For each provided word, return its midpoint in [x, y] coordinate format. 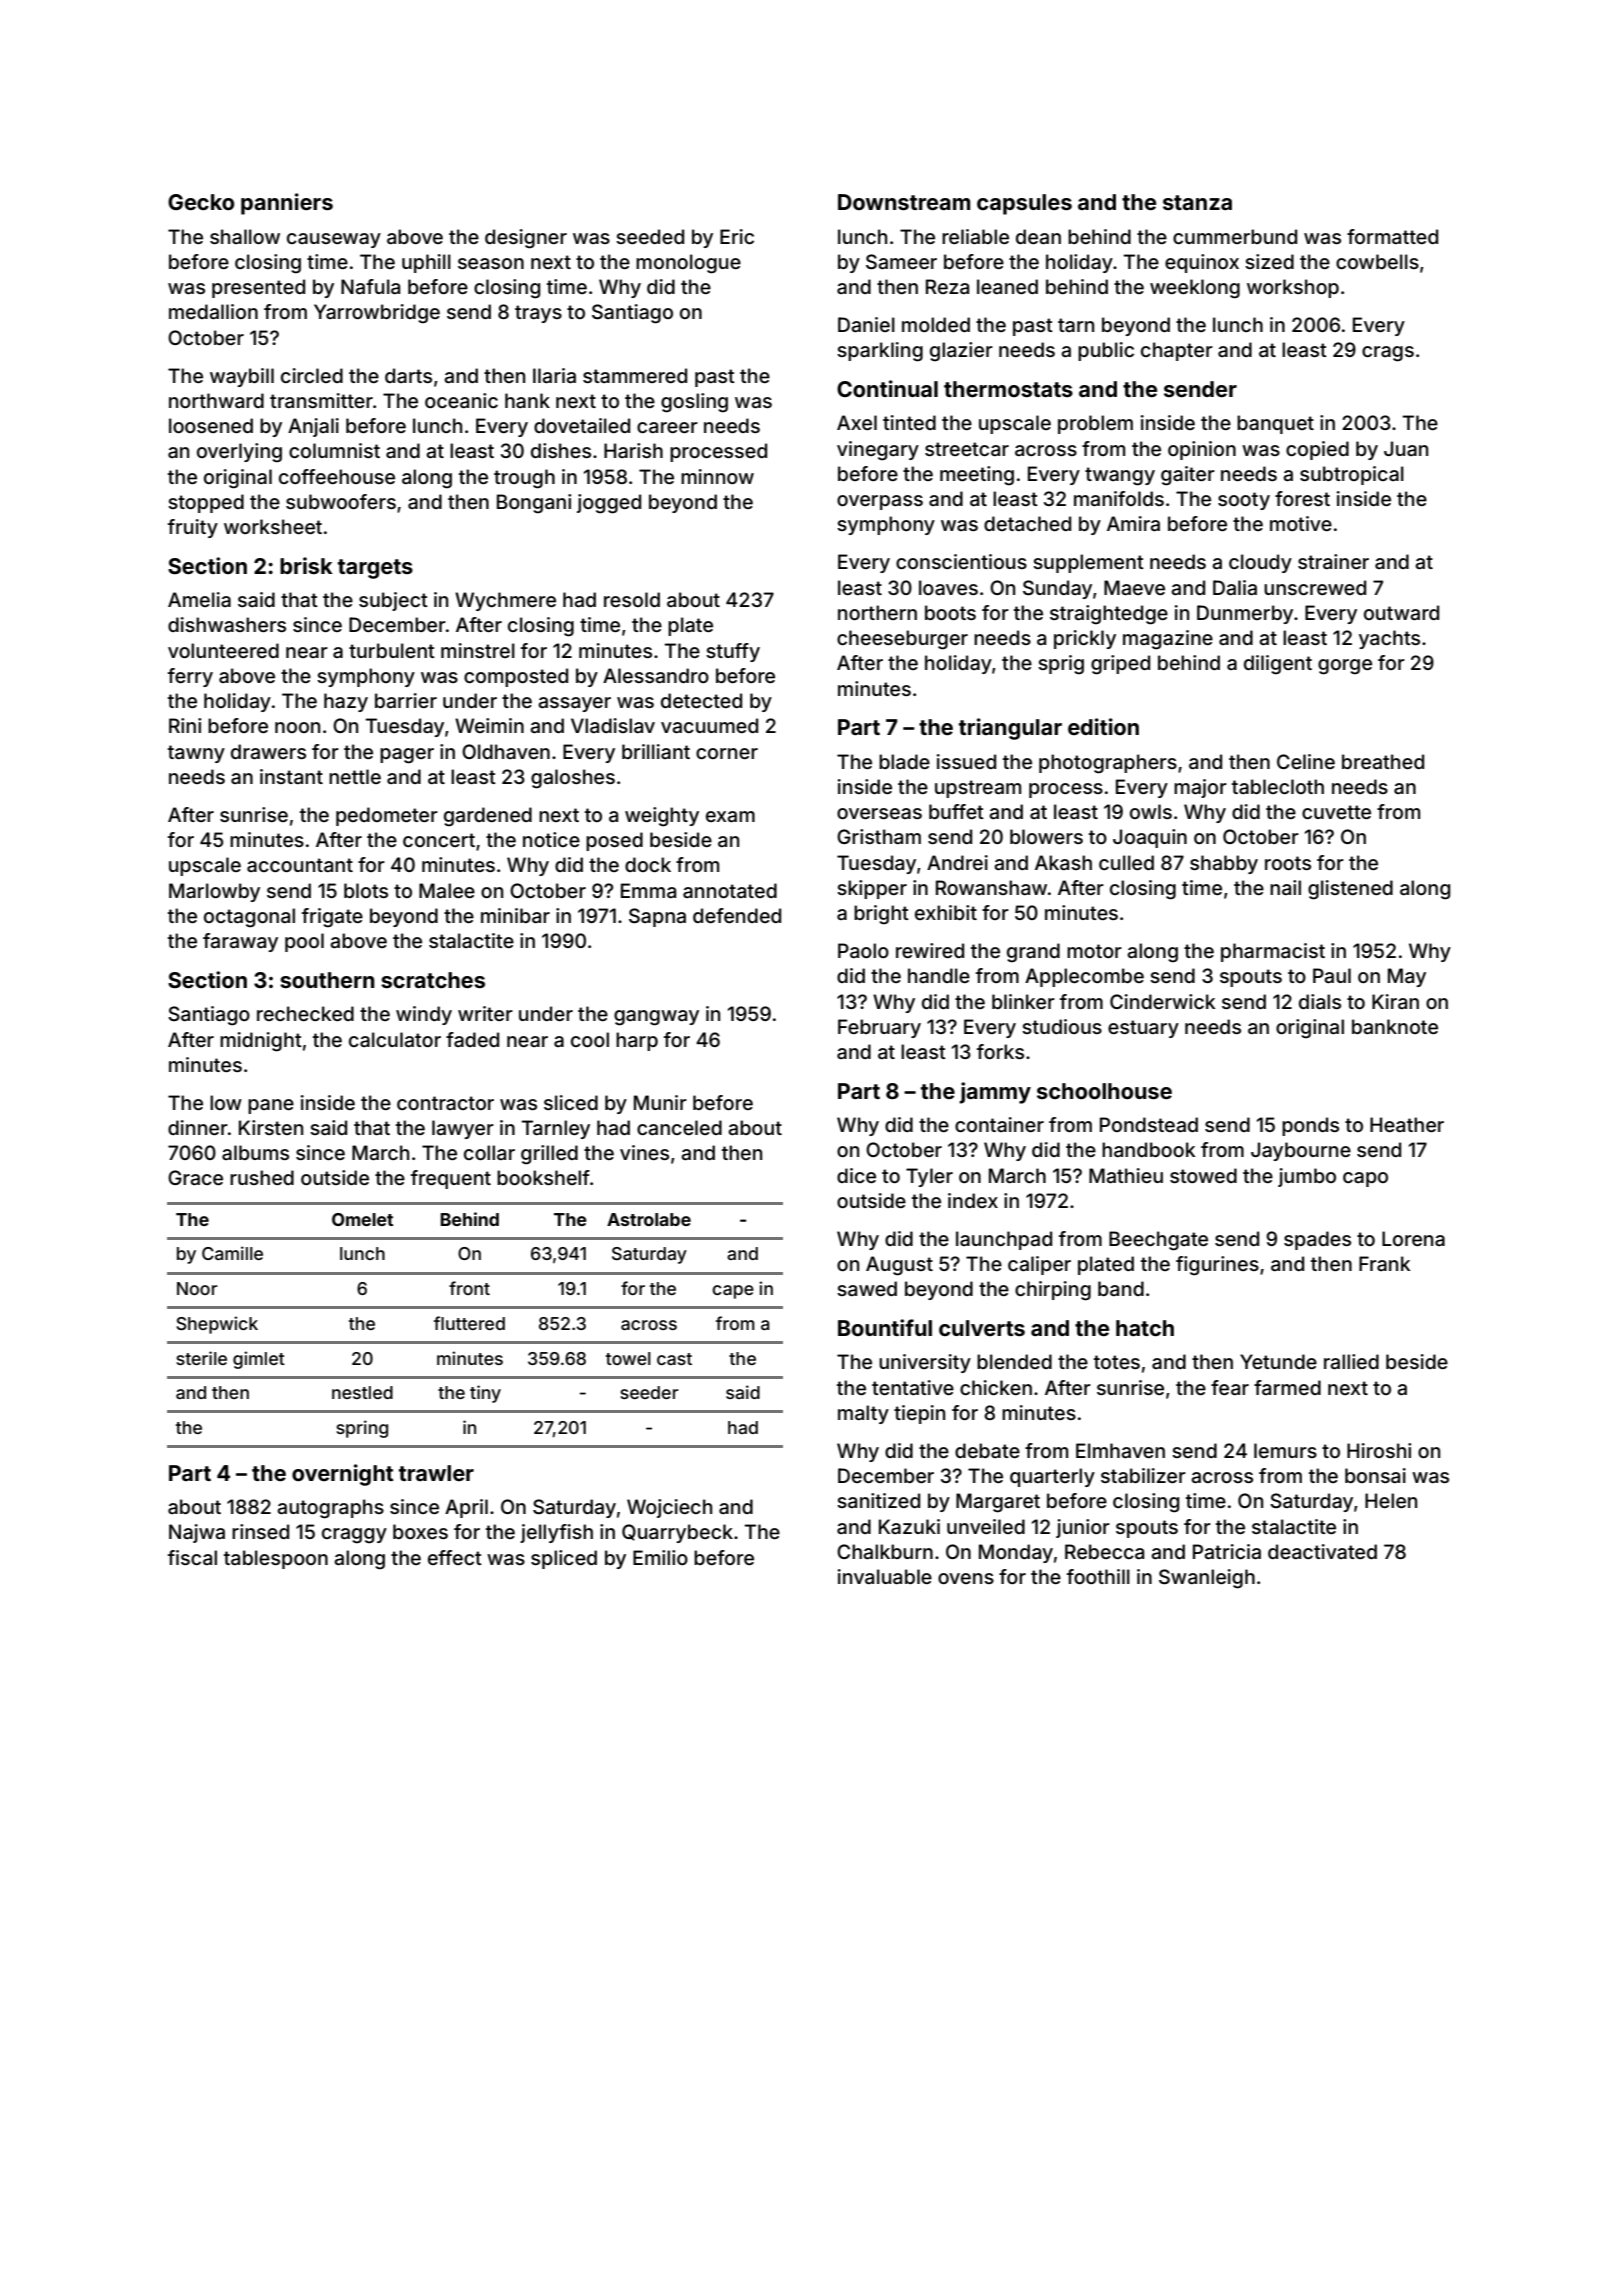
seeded [650, 236]
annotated [730, 890]
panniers [287, 204]
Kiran [1395, 1001]
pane [271, 1106]
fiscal [192, 1557]
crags [1388, 354]
